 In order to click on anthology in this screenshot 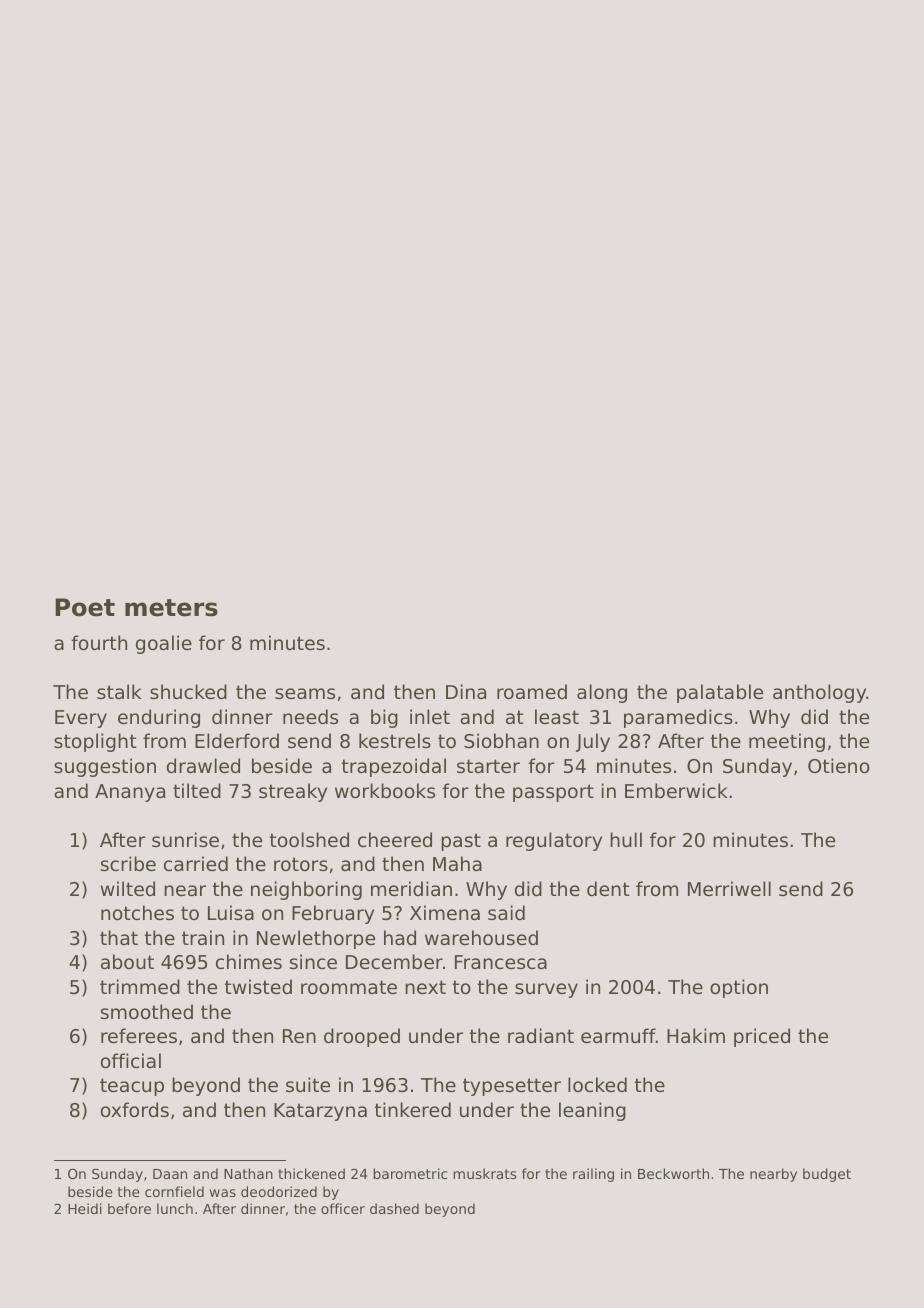, I will do `click(819, 693)`.
